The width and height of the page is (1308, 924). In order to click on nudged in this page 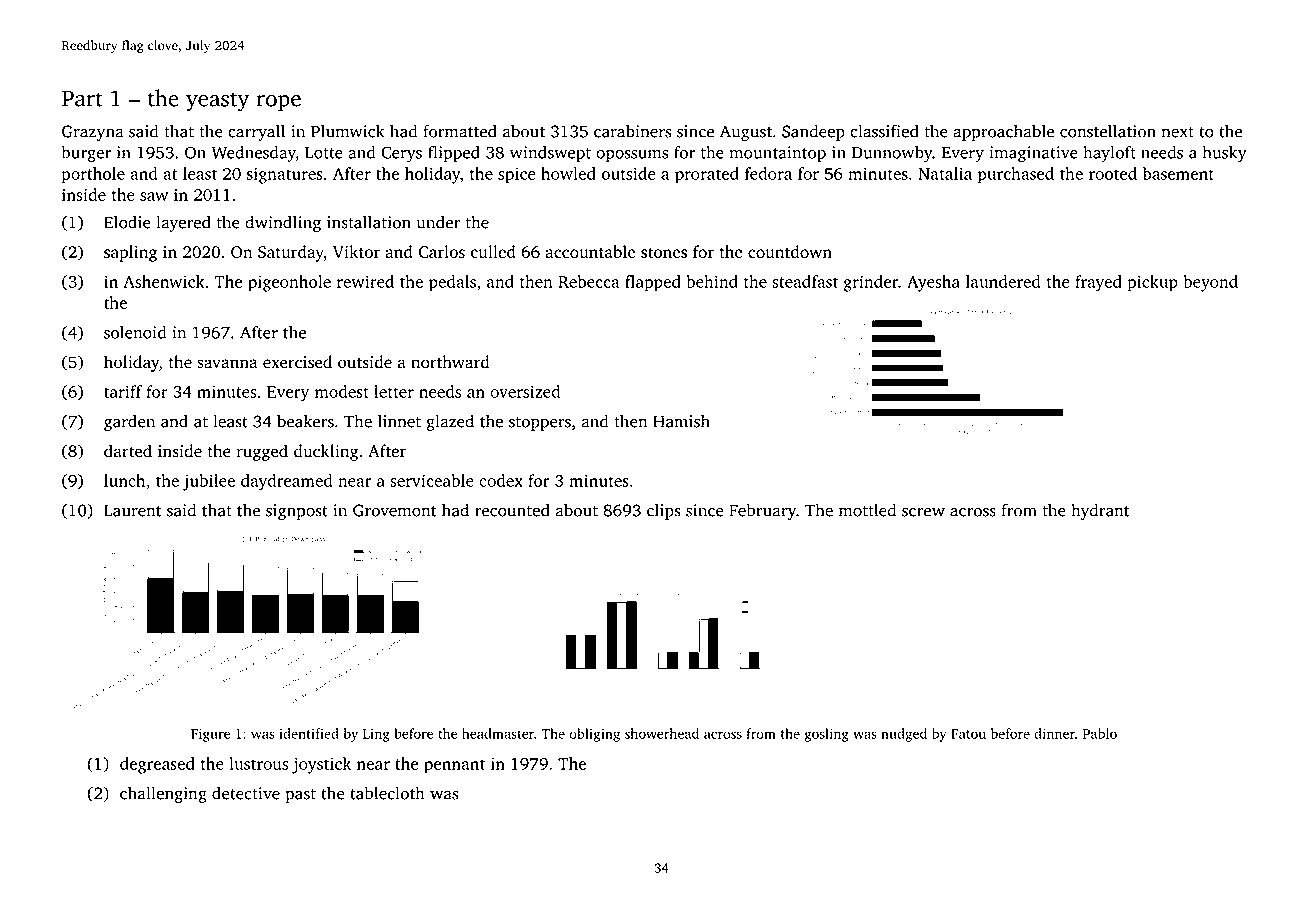, I will do `click(904, 735)`.
